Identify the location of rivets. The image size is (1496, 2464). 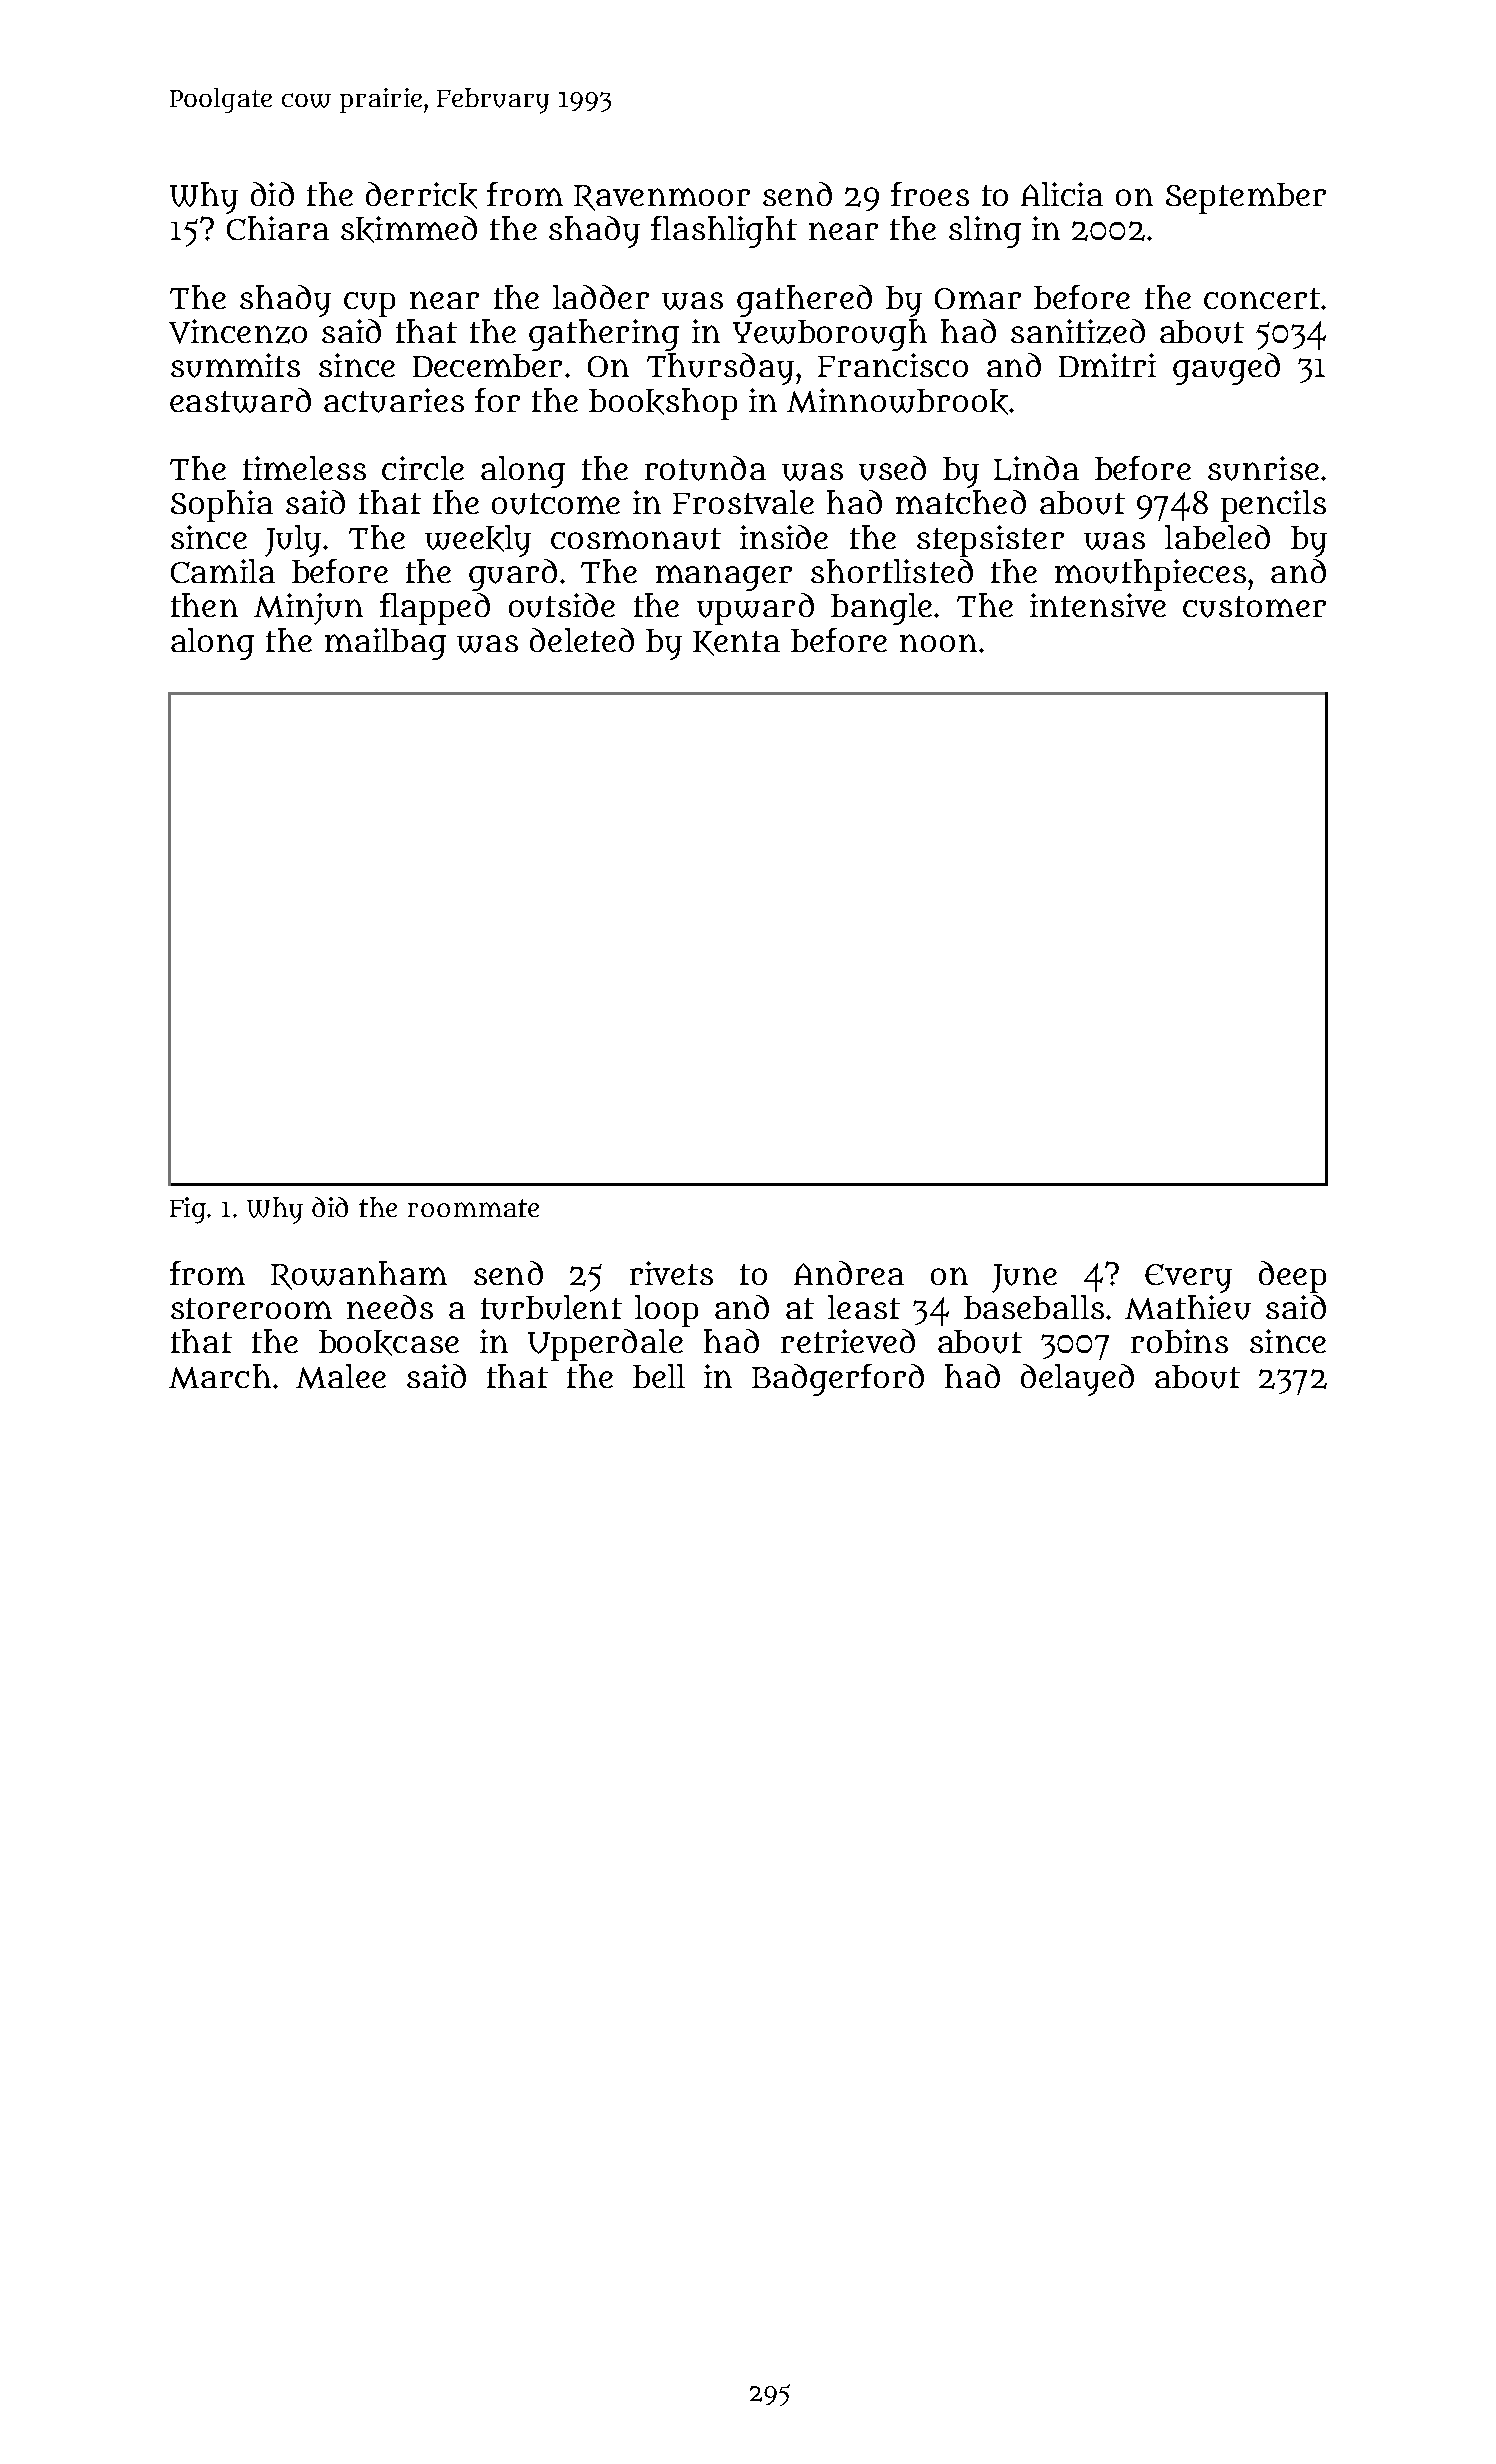
(671, 1273).
